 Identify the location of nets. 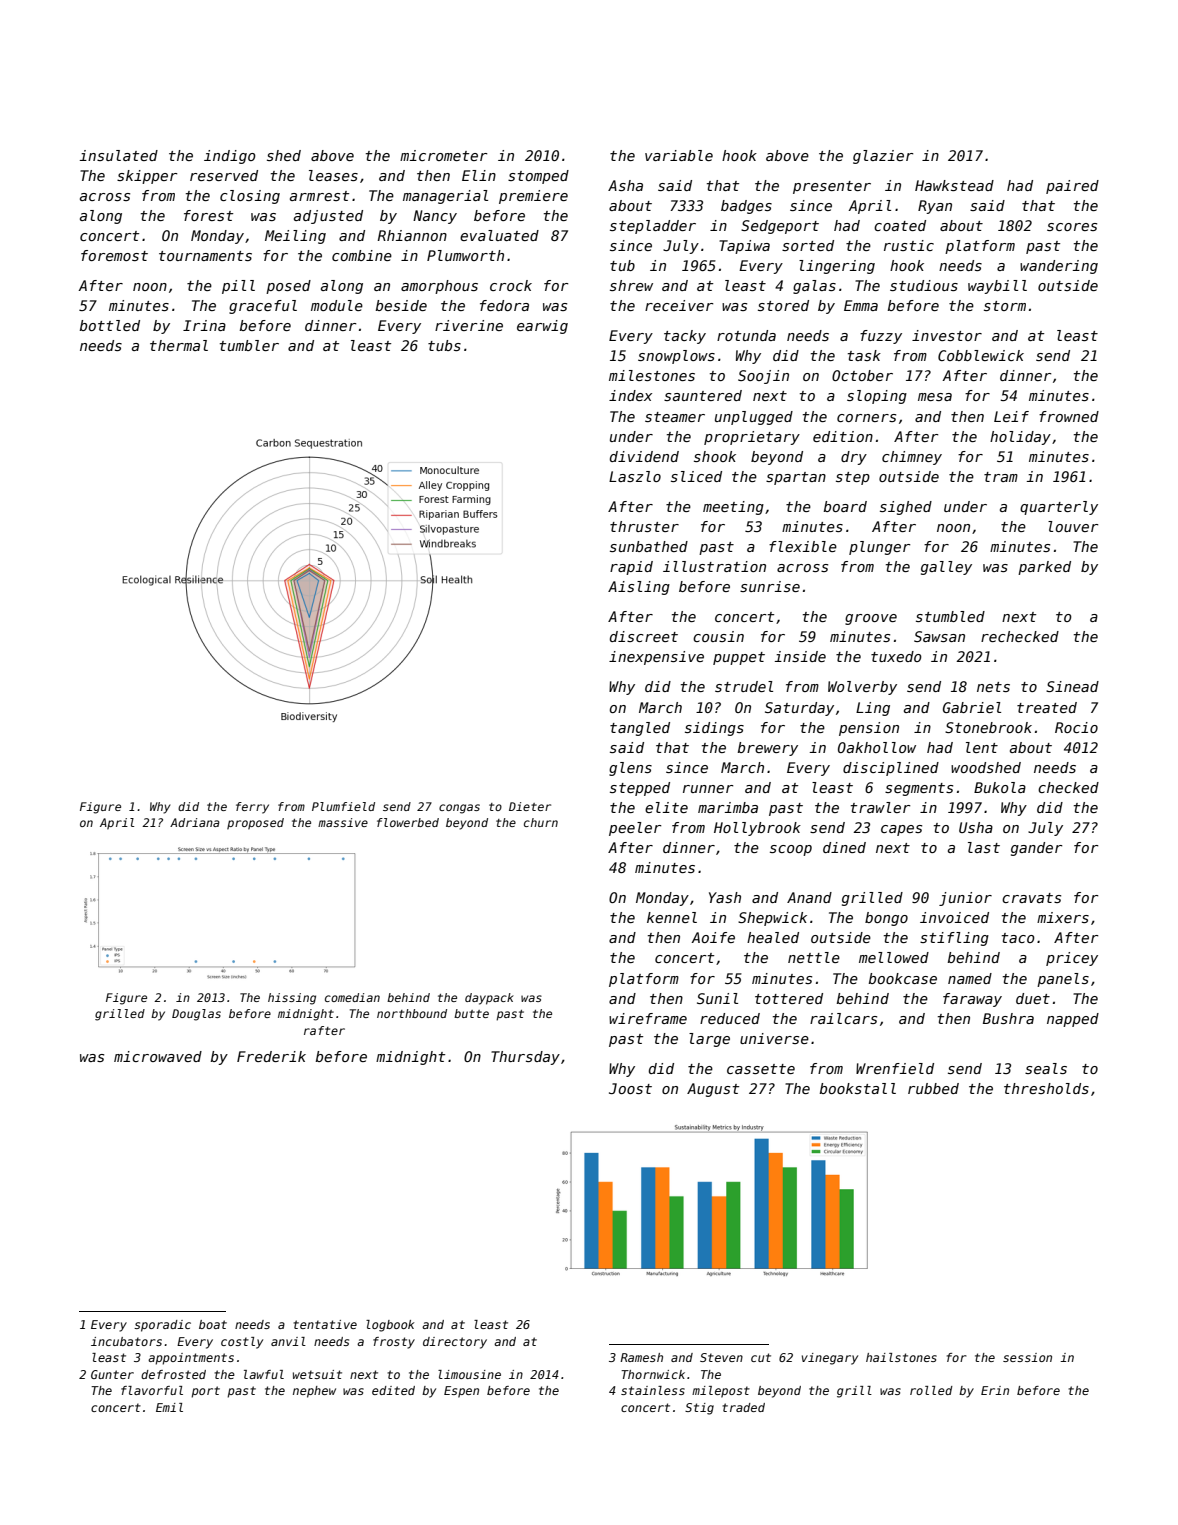
(993, 687).
